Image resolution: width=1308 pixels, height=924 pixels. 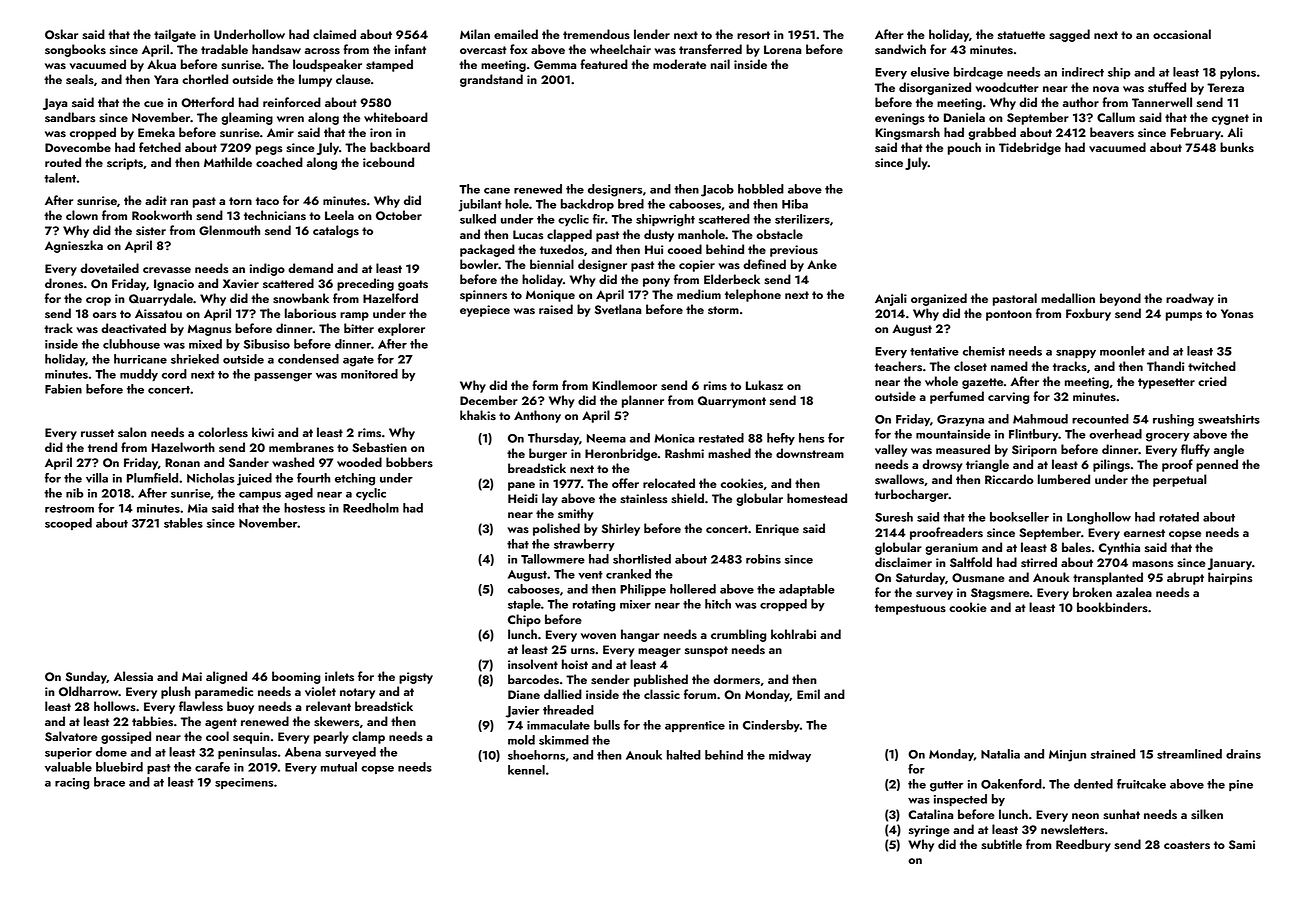 What do you see at coordinates (1021, 35) in the screenshot?
I see `statuette` at bounding box center [1021, 35].
